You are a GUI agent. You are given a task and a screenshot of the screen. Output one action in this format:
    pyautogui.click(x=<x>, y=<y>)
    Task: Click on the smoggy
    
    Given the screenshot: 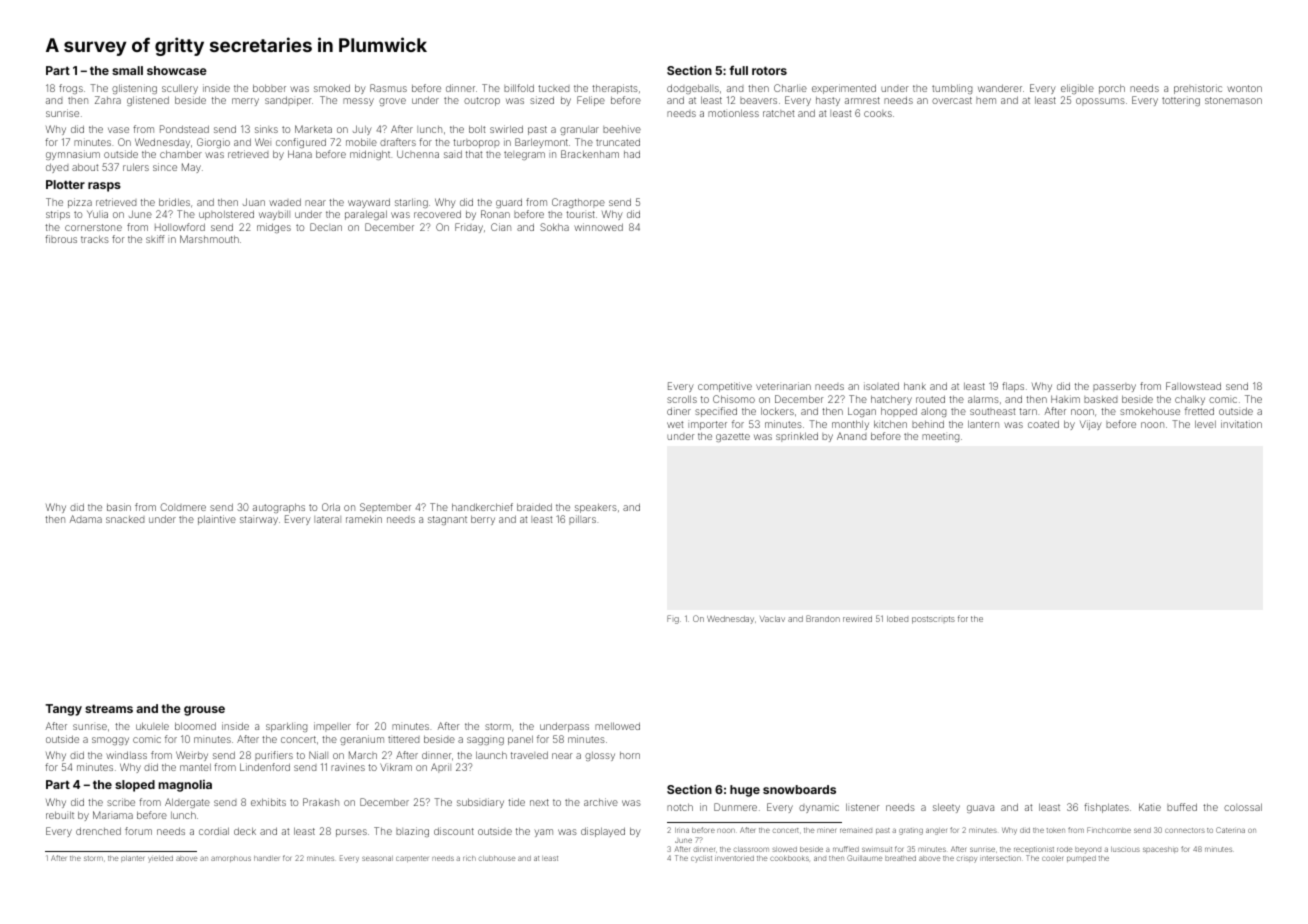 What is the action you would take?
    pyautogui.click(x=110, y=741)
